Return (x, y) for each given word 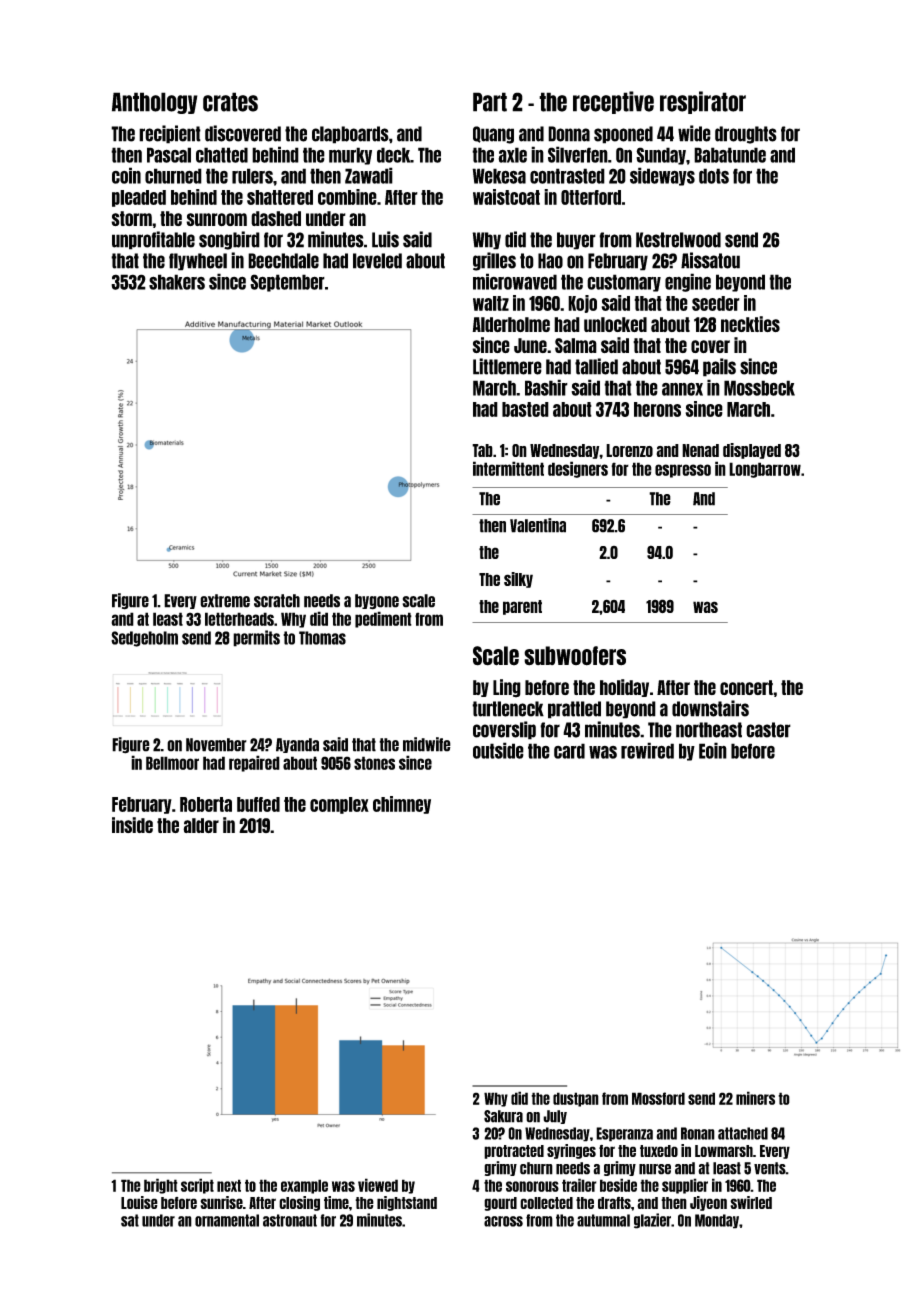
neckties (750, 324)
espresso (683, 471)
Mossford (658, 1098)
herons (657, 409)
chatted (222, 155)
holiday (624, 688)
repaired (254, 763)
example (304, 1186)
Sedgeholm (144, 639)
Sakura (503, 1116)
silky (518, 580)
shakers (177, 282)
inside (132, 825)
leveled (377, 261)
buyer (576, 241)
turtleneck (508, 709)
